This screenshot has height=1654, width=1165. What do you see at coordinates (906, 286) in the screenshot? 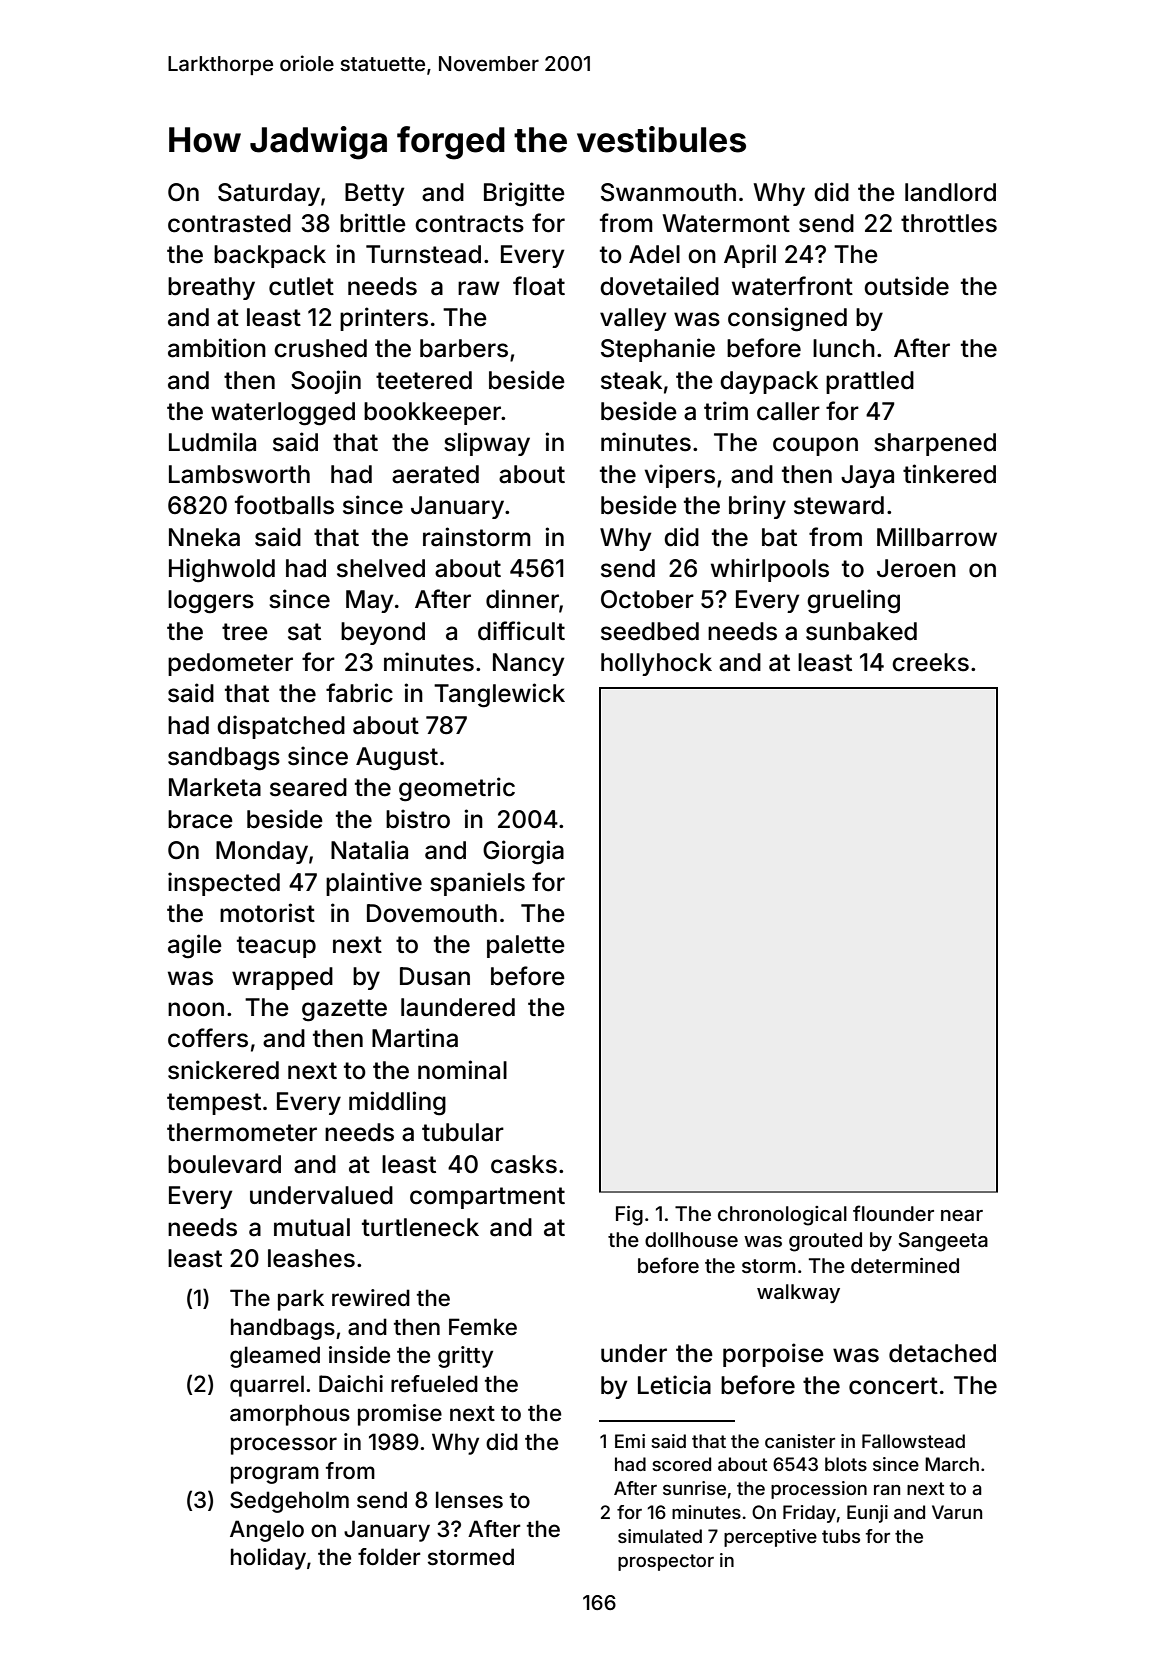
I see `outside` at bounding box center [906, 286].
